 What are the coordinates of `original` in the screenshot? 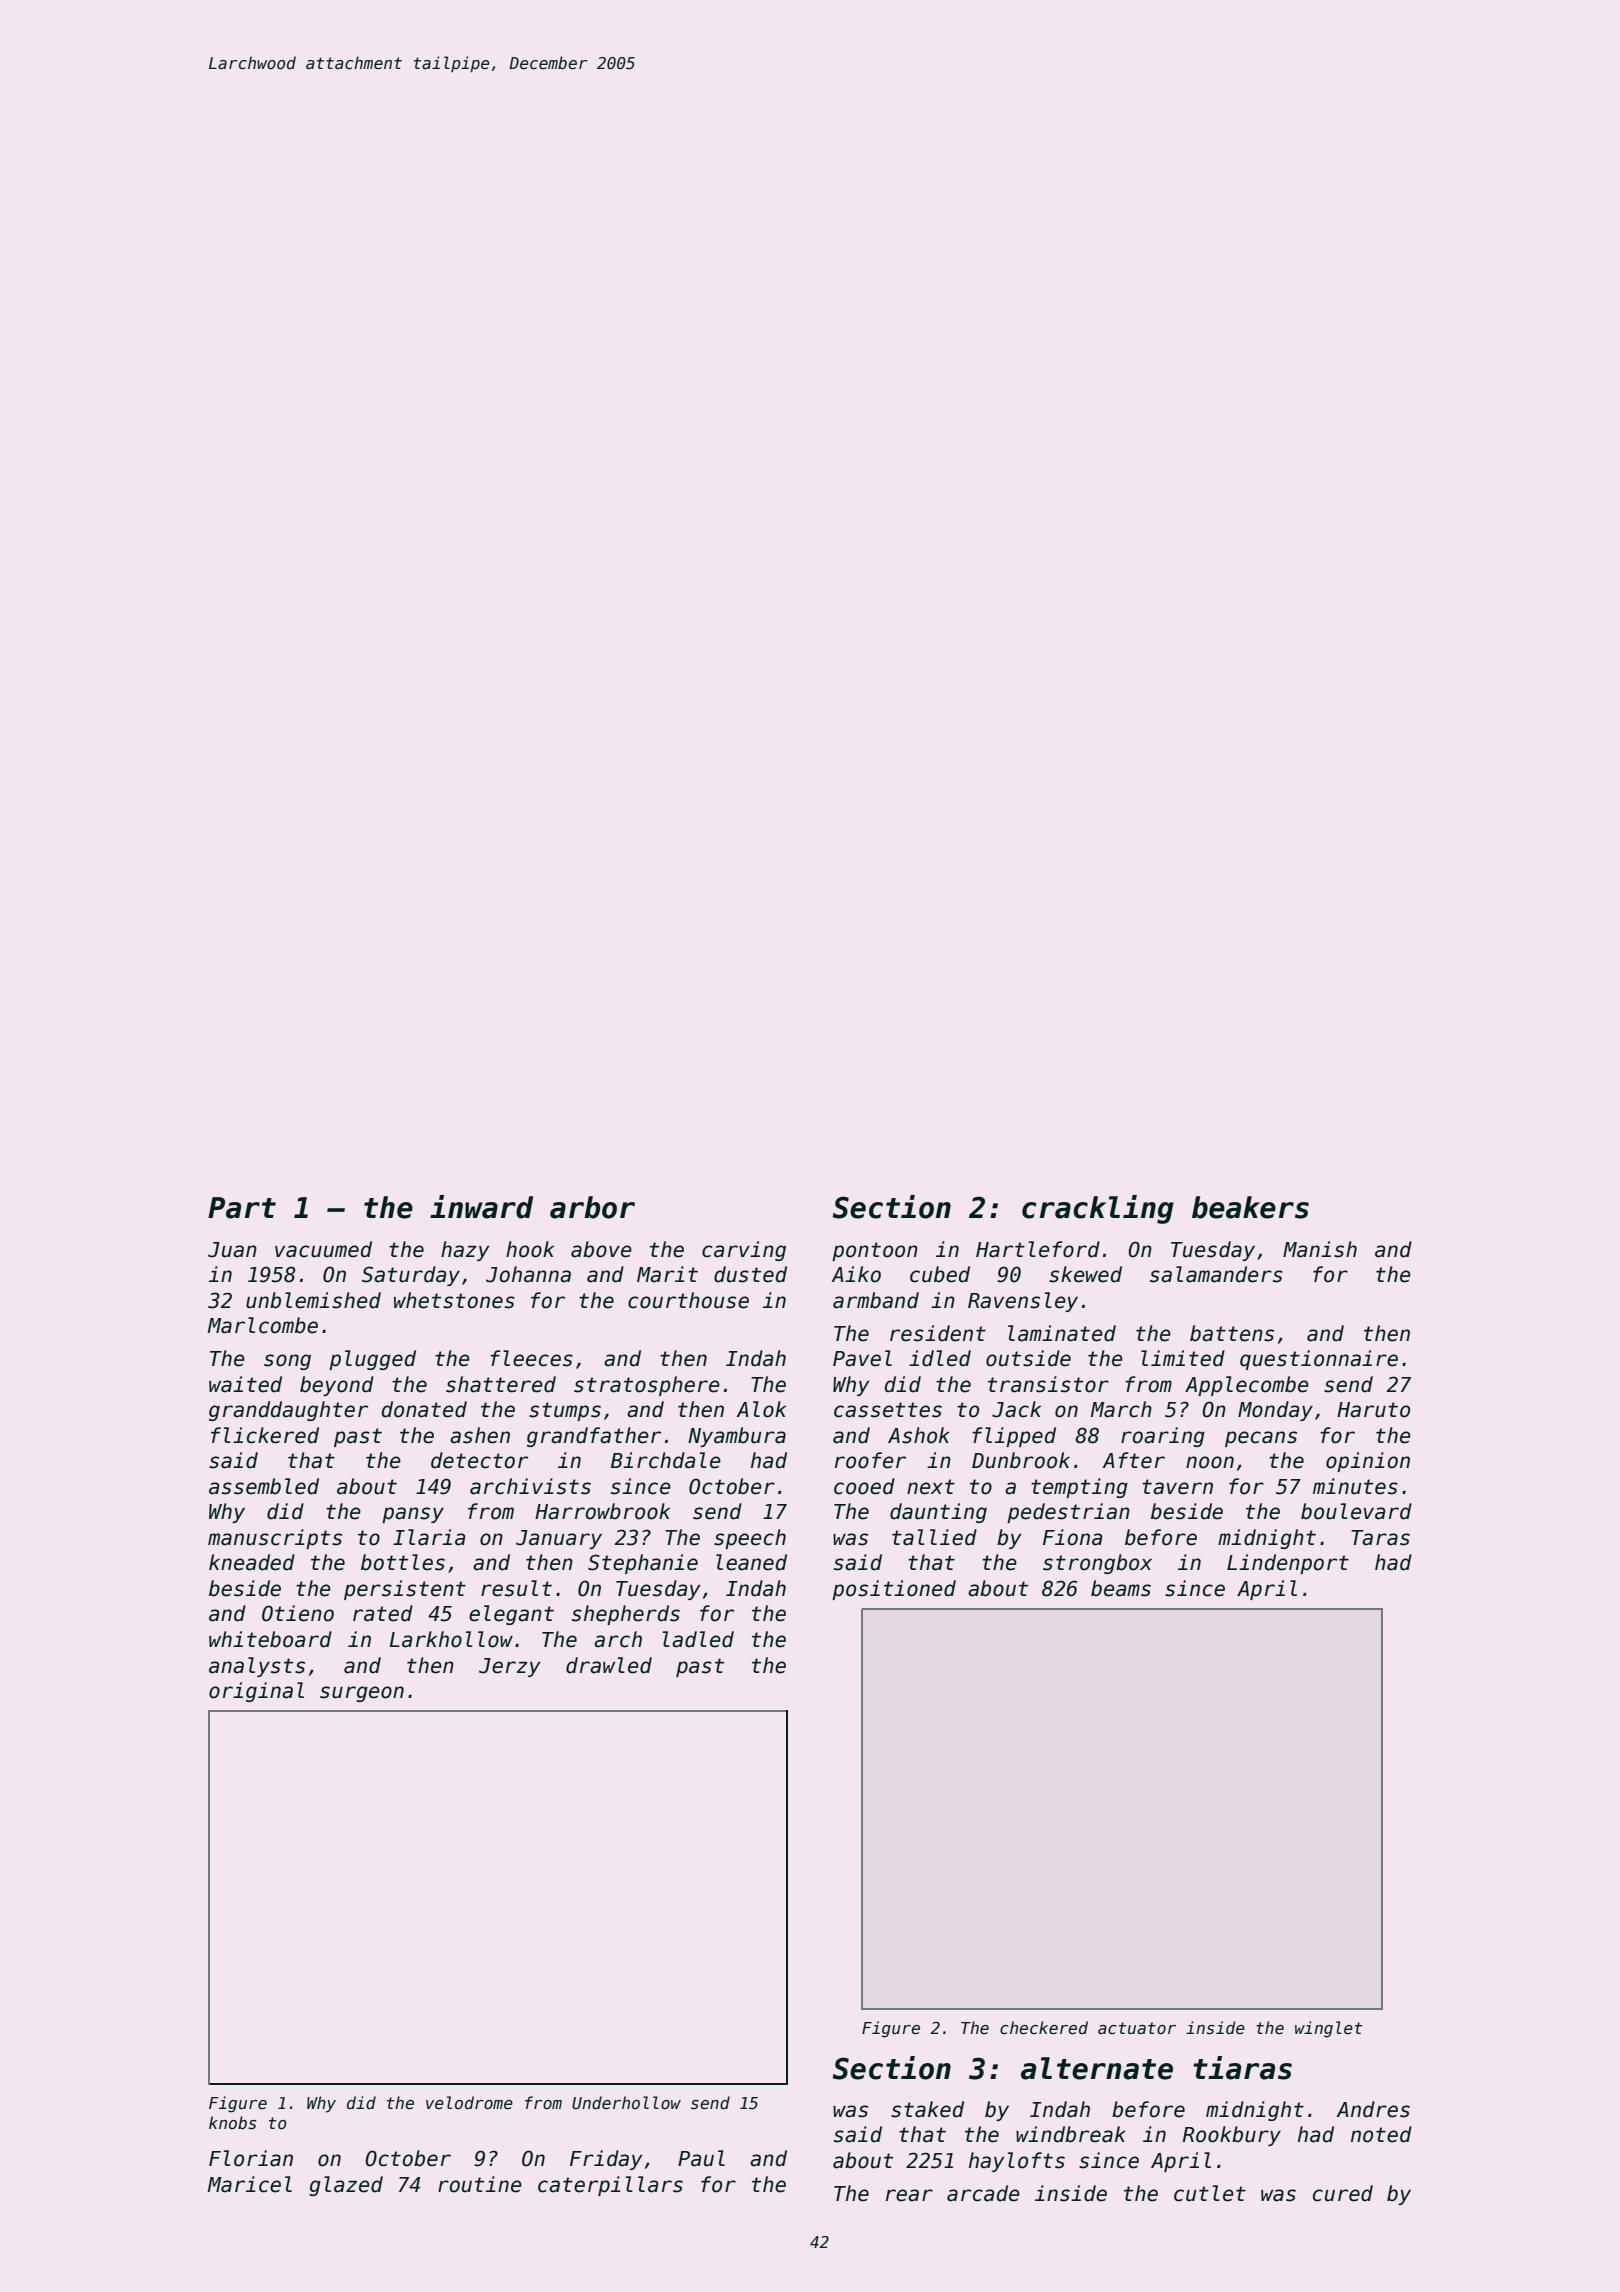 It's located at (256, 1692).
